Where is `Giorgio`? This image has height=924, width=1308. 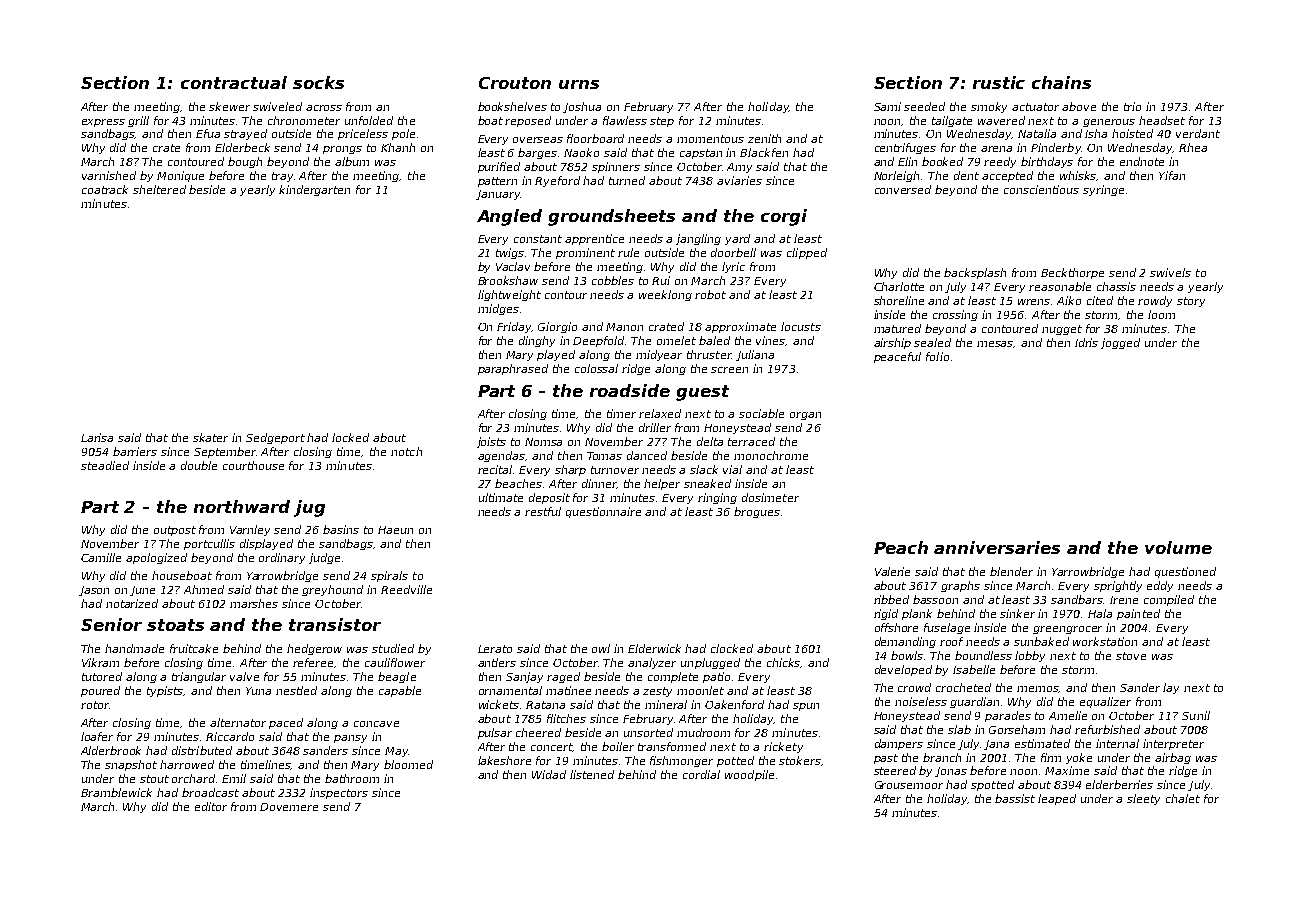
Giorgio is located at coordinates (557, 327).
